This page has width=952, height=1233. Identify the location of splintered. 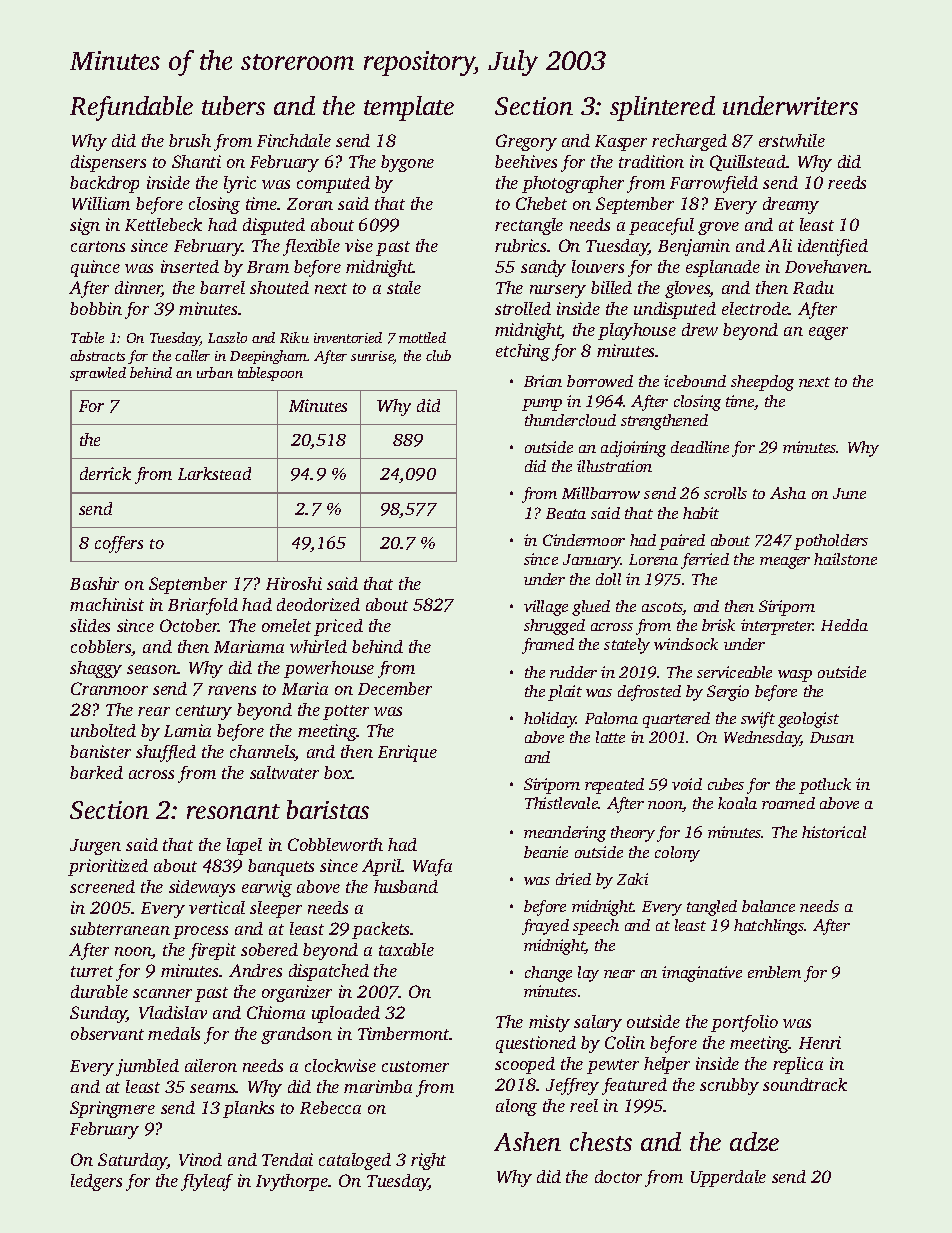
(662, 108).
